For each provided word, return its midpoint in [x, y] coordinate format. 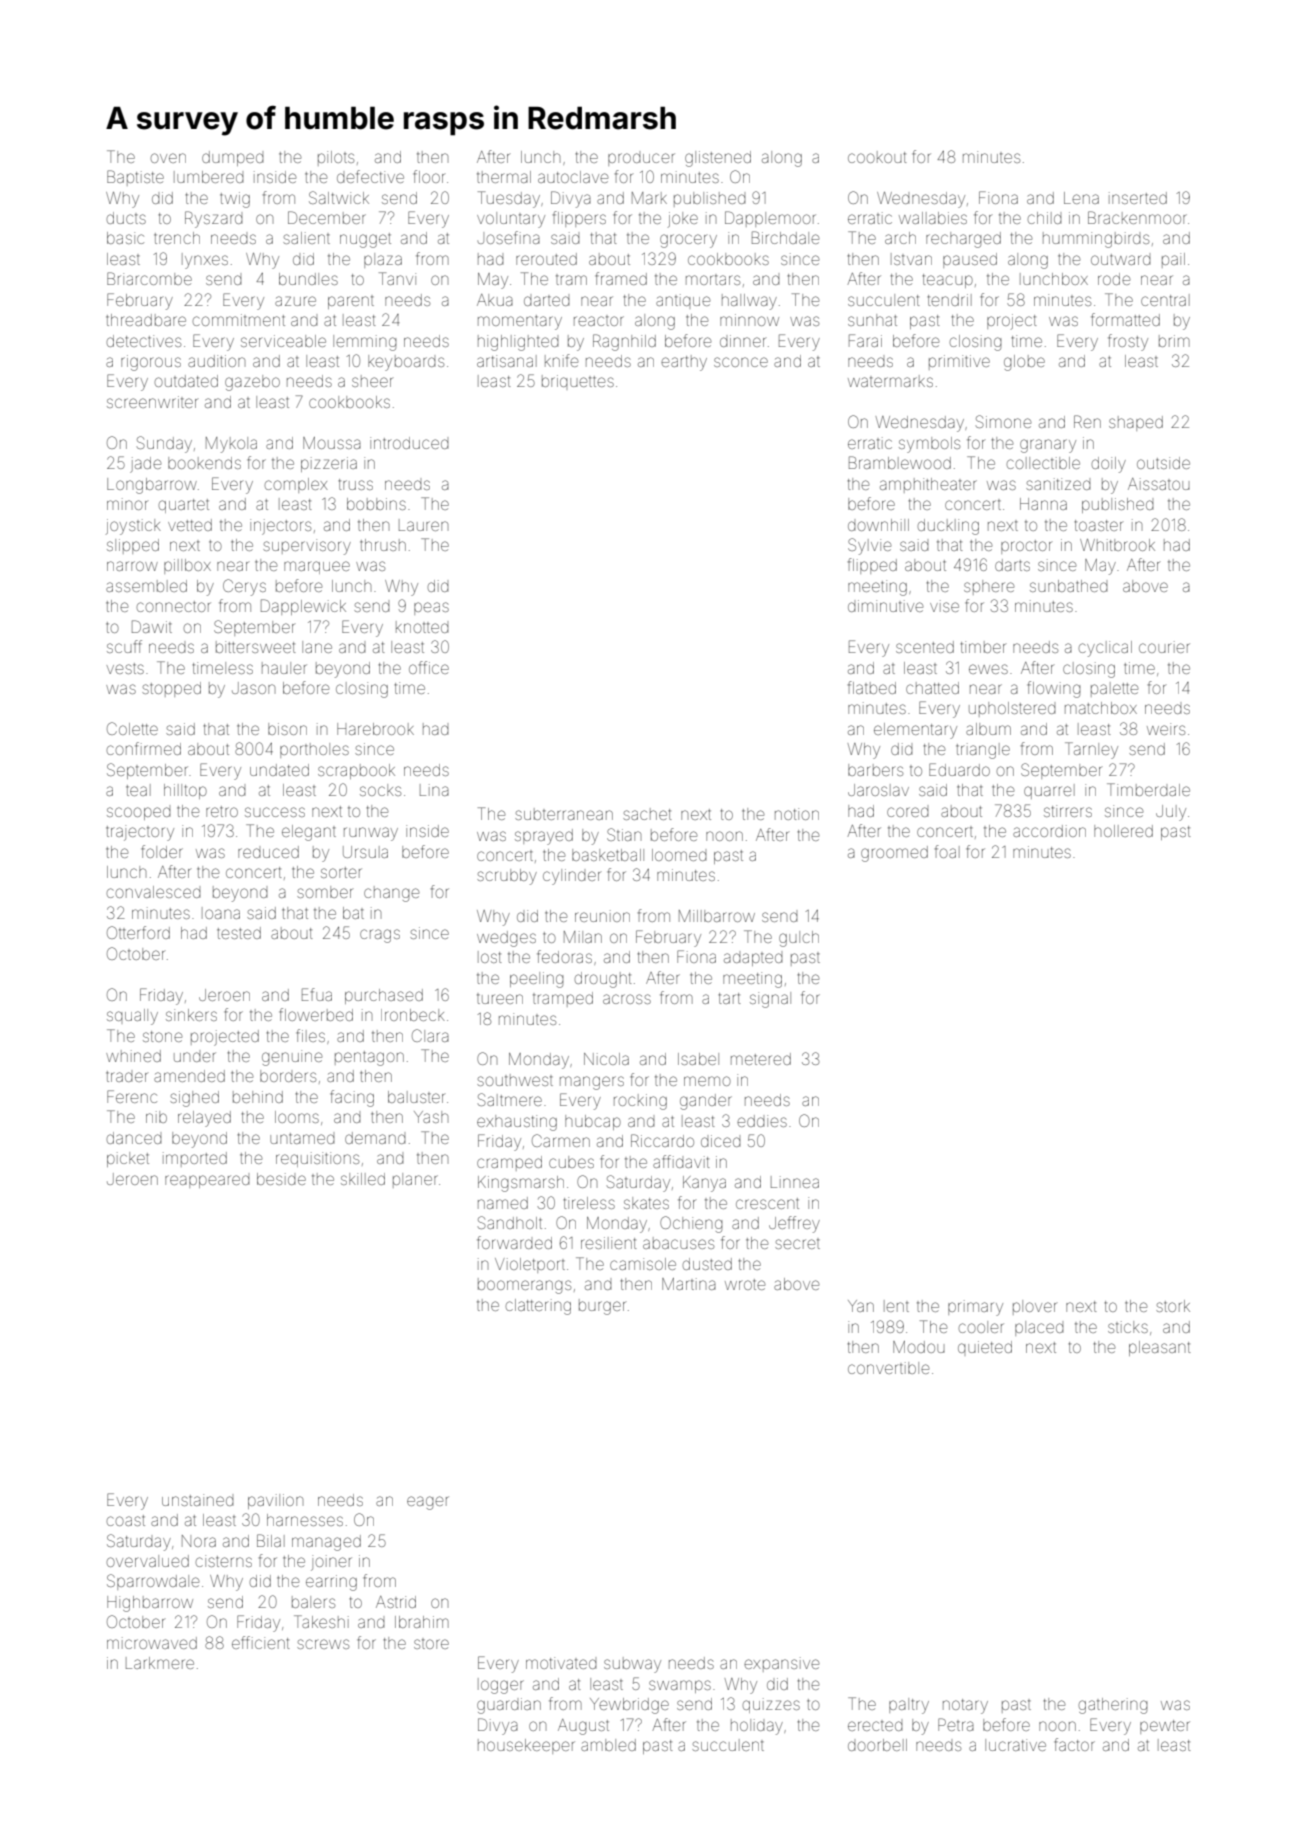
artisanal [507, 361]
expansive [781, 1664]
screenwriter [152, 402]
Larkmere [160, 1663]
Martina [689, 1284]
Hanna [1043, 504]
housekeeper [526, 1746]
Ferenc [132, 1096]
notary [965, 1706]
